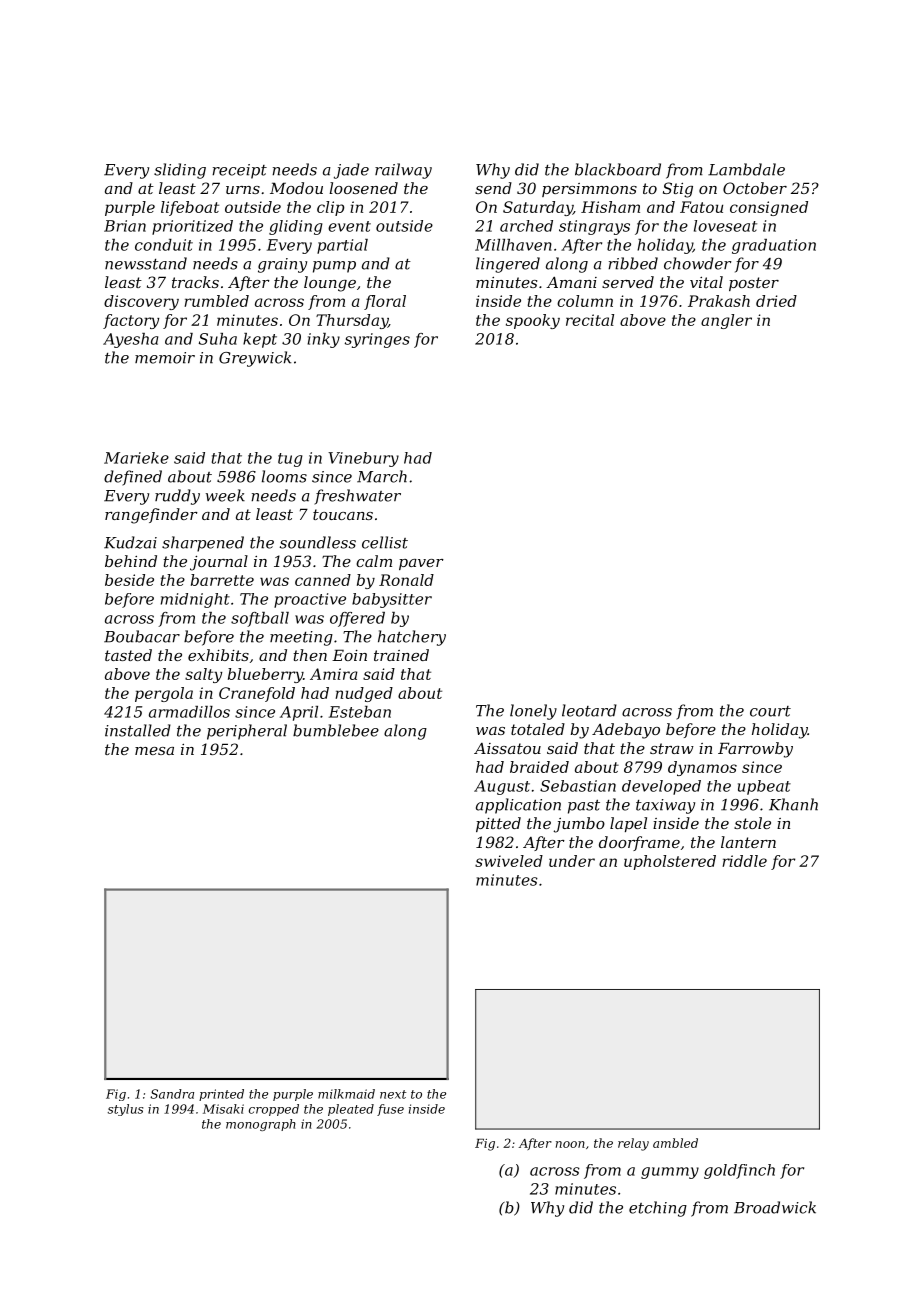  What do you see at coordinates (260, 619) in the screenshot?
I see `softball` at bounding box center [260, 619].
